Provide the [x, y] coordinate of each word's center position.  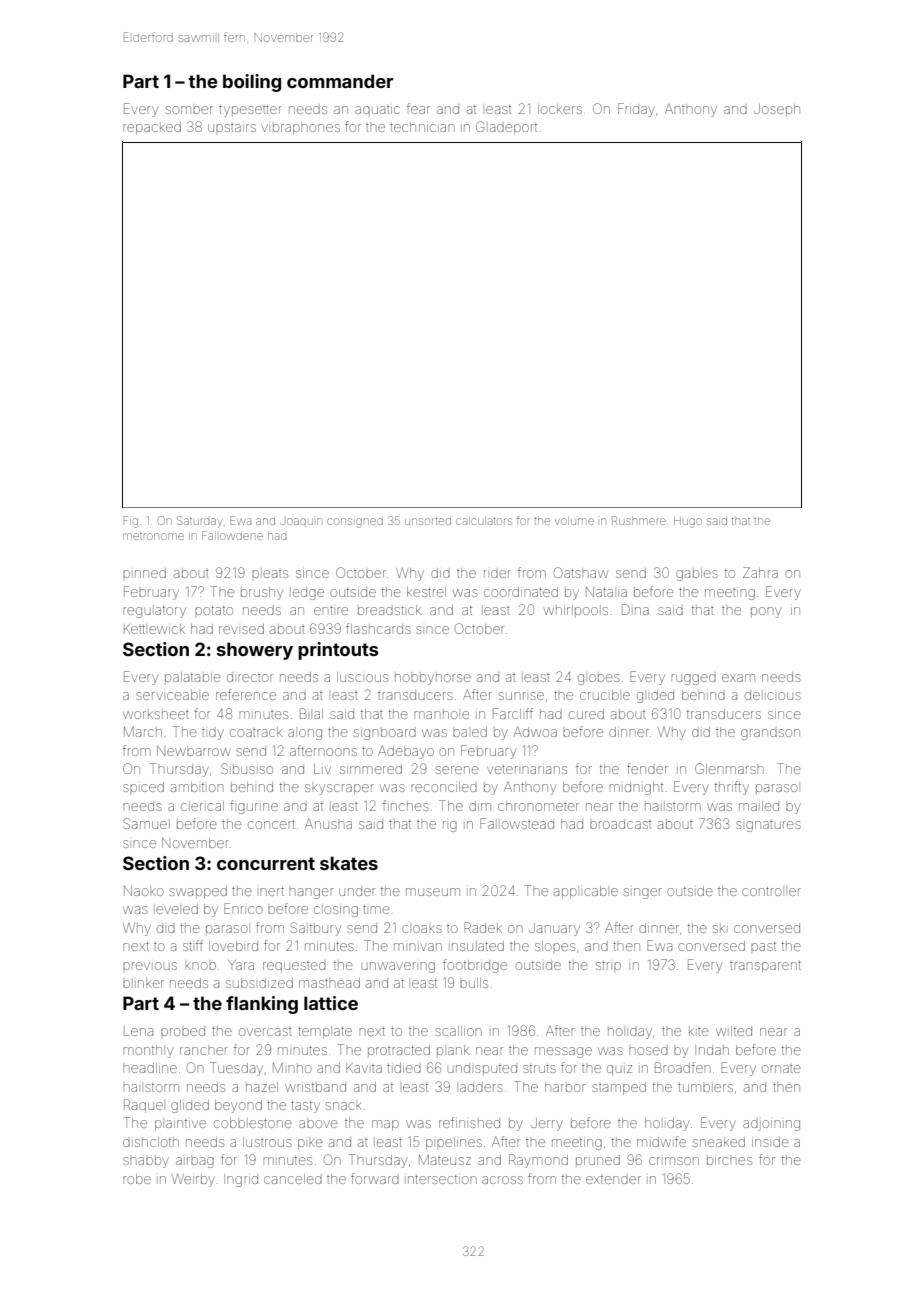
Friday [636, 110]
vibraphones [301, 129]
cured [586, 714]
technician [422, 127]
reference [246, 694]
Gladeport [506, 128]
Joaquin [301, 522]
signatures [768, 826]
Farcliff [513, 713]
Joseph [777, 109]
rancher [204, 1051]
